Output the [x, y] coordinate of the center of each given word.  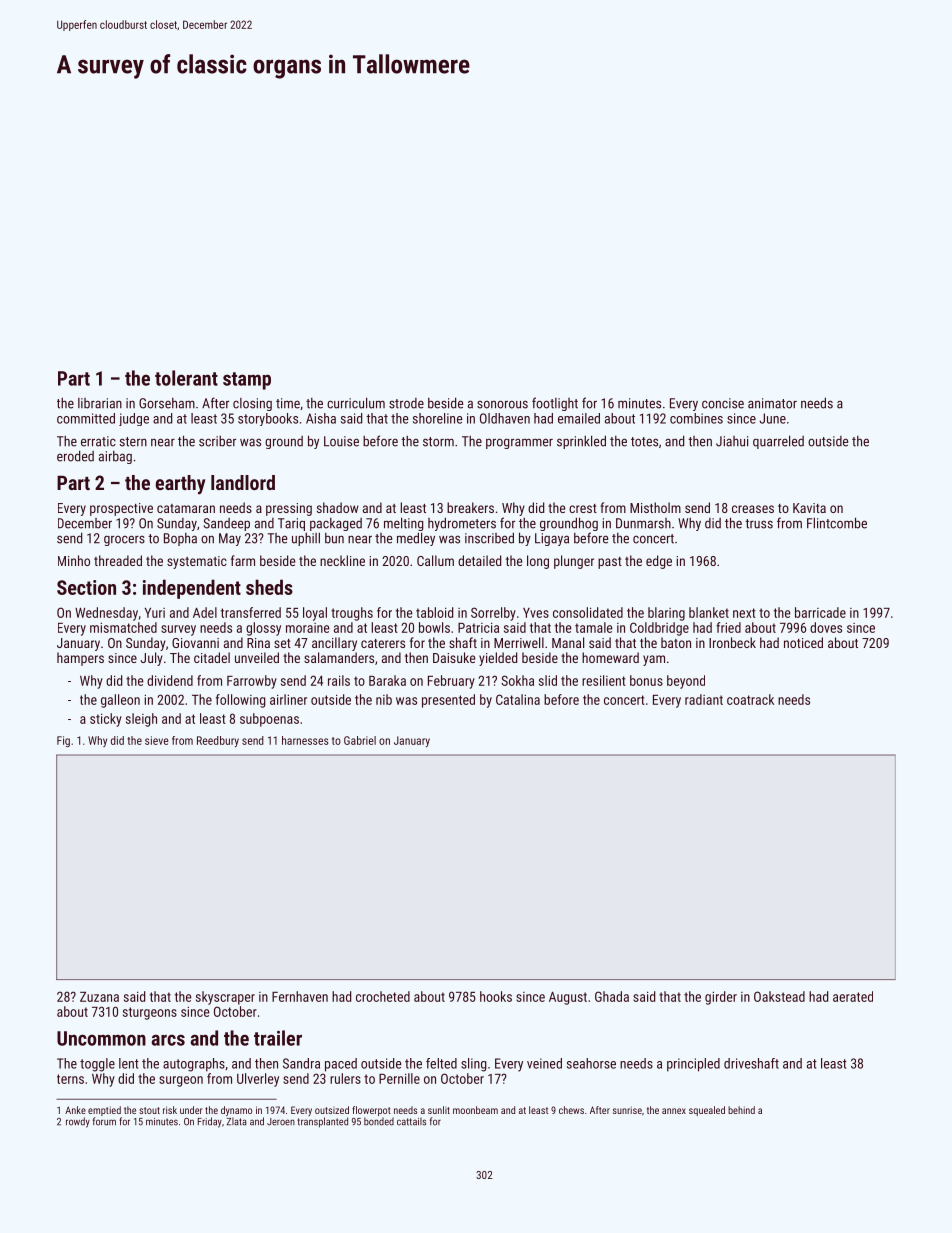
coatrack [750, 699]
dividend [170, 680]
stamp [247, 381]
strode [406, 403]
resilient [604, 680]
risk [170, 1110]
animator [772, 403]
